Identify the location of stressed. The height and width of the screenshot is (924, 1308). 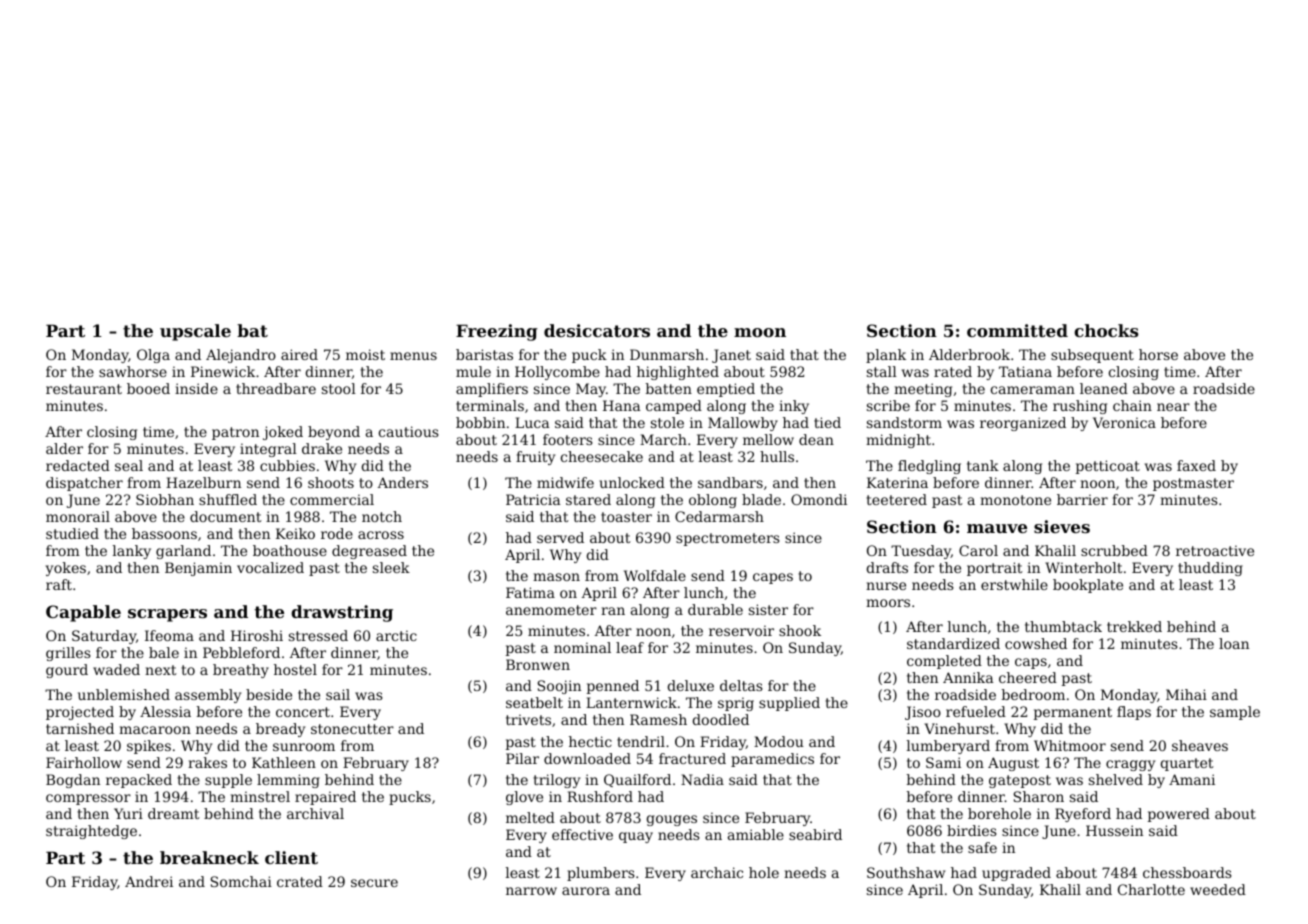
(318, 635).
